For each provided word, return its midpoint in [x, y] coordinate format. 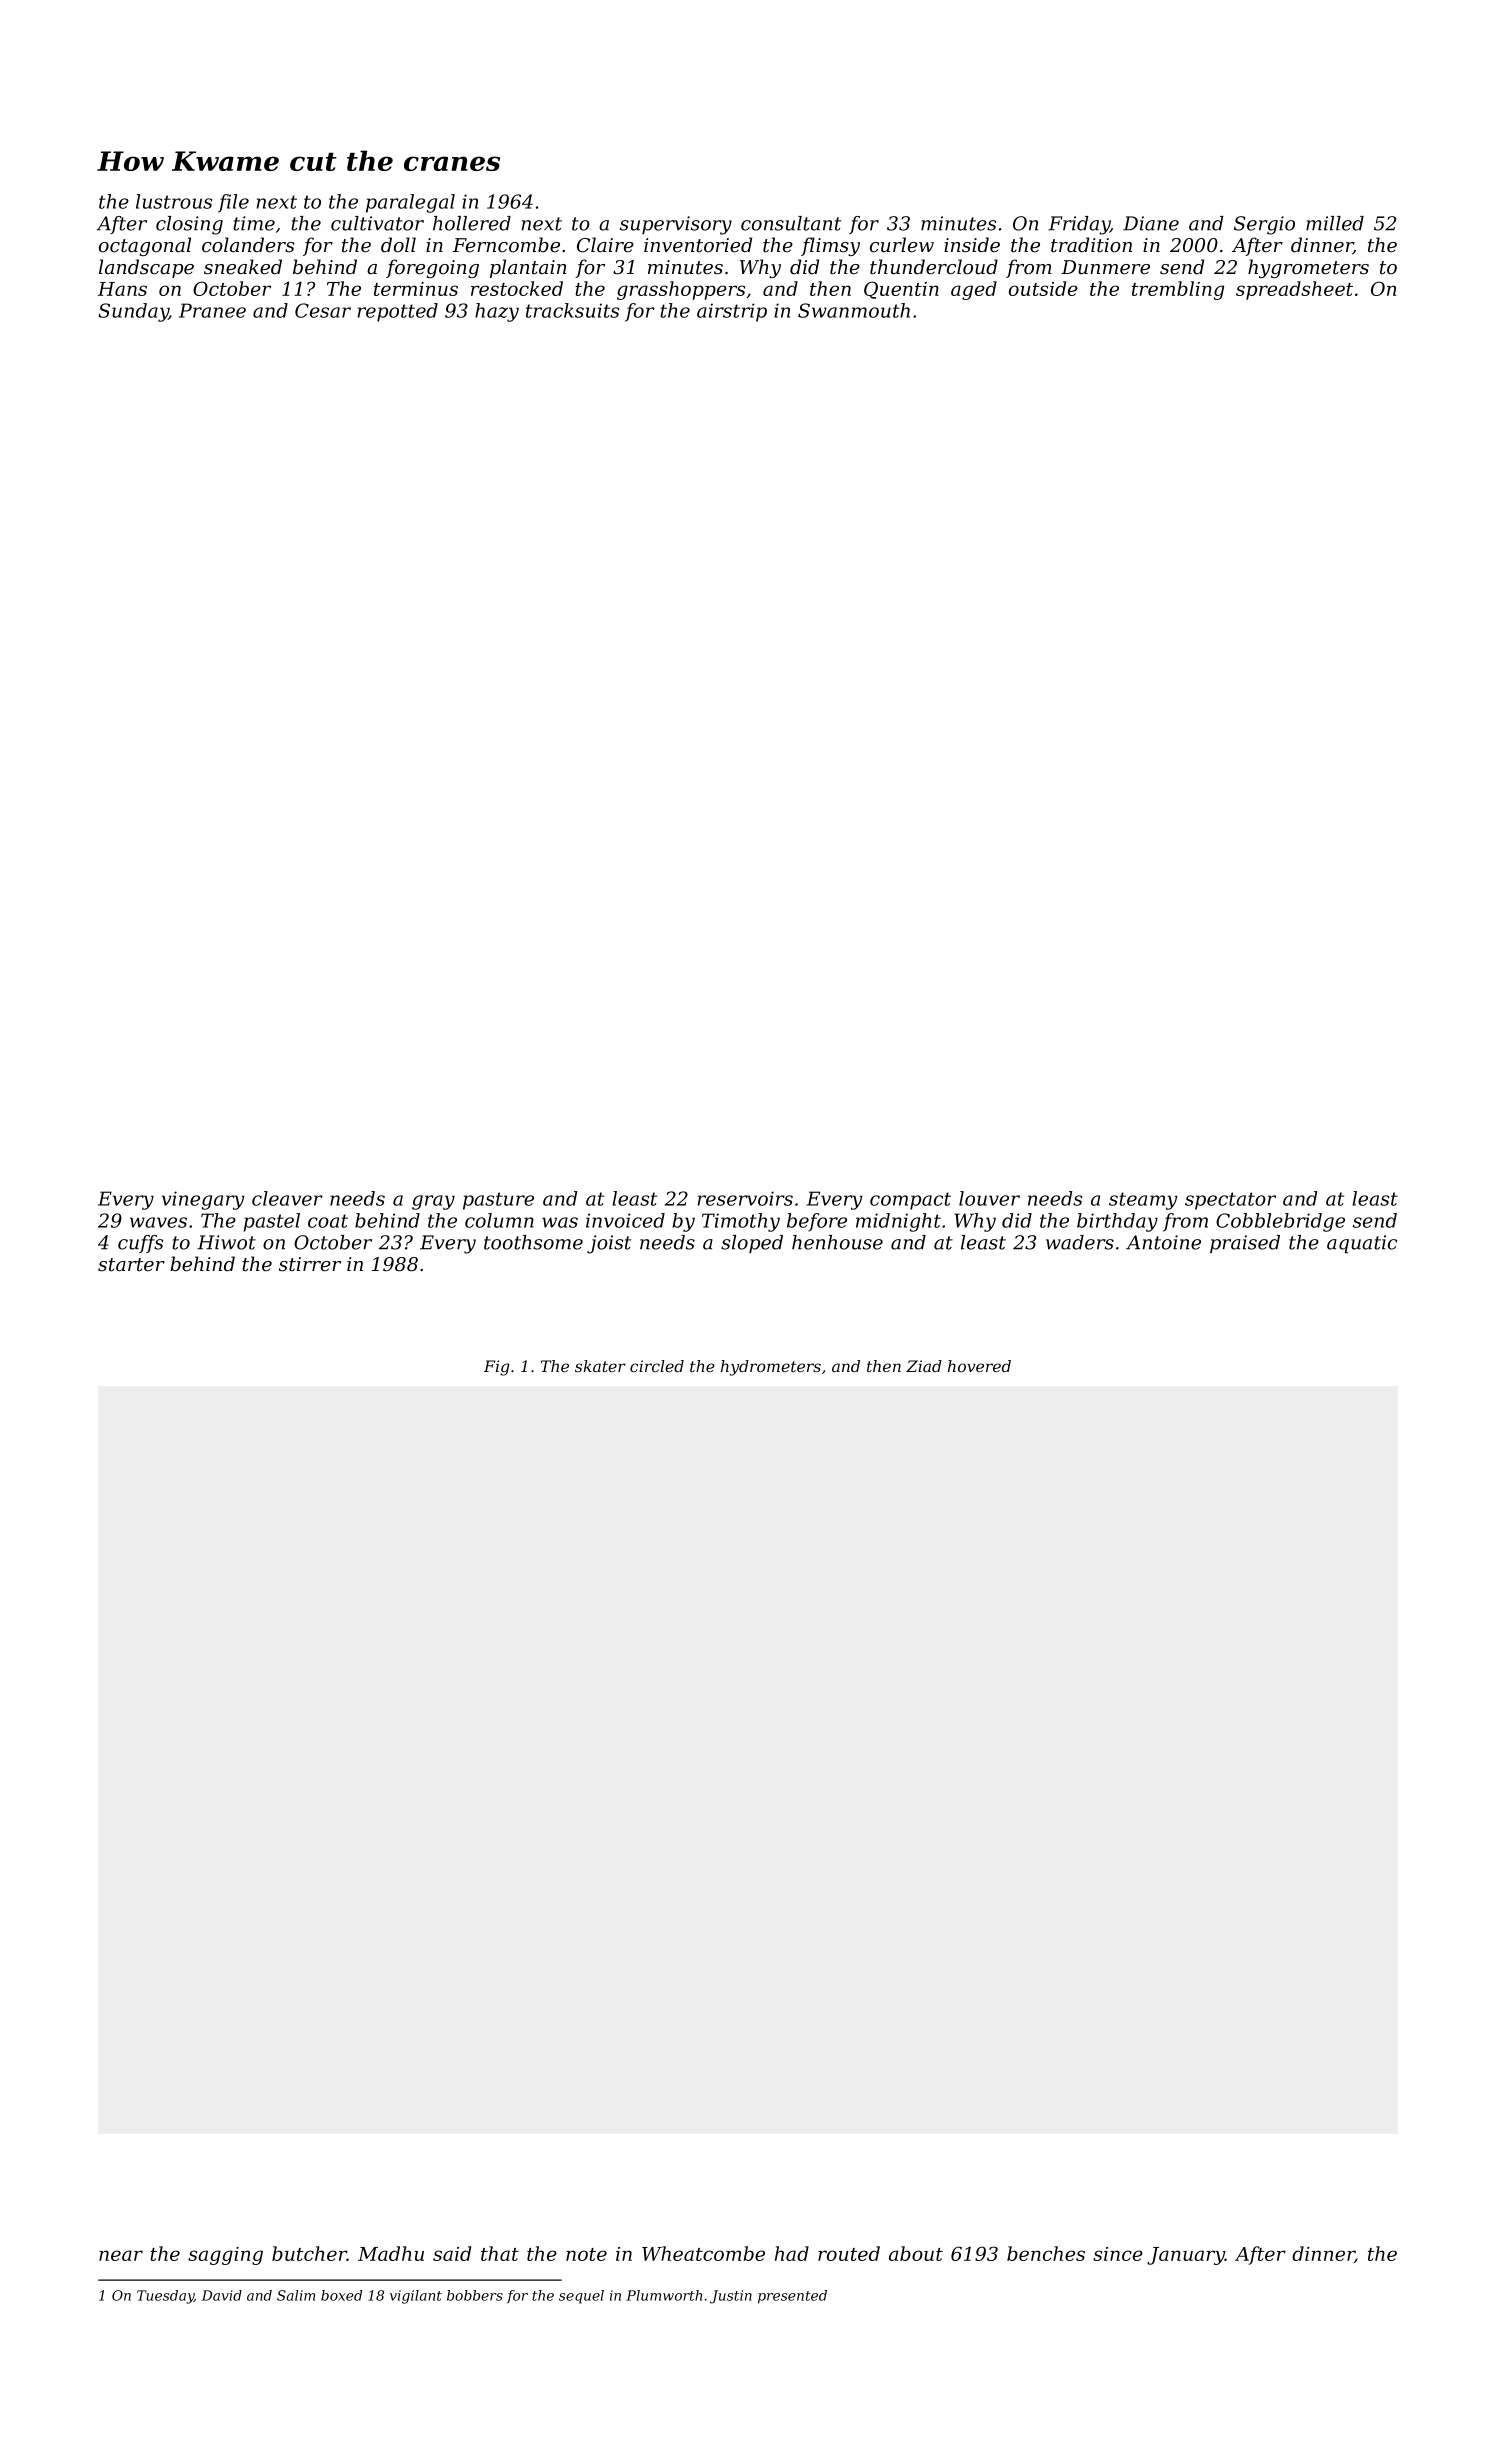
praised [1245, 1244]
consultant [791, 223]
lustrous [174, 201]
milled [1335, 223]
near [121, 2255]
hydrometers [771, 1368]
